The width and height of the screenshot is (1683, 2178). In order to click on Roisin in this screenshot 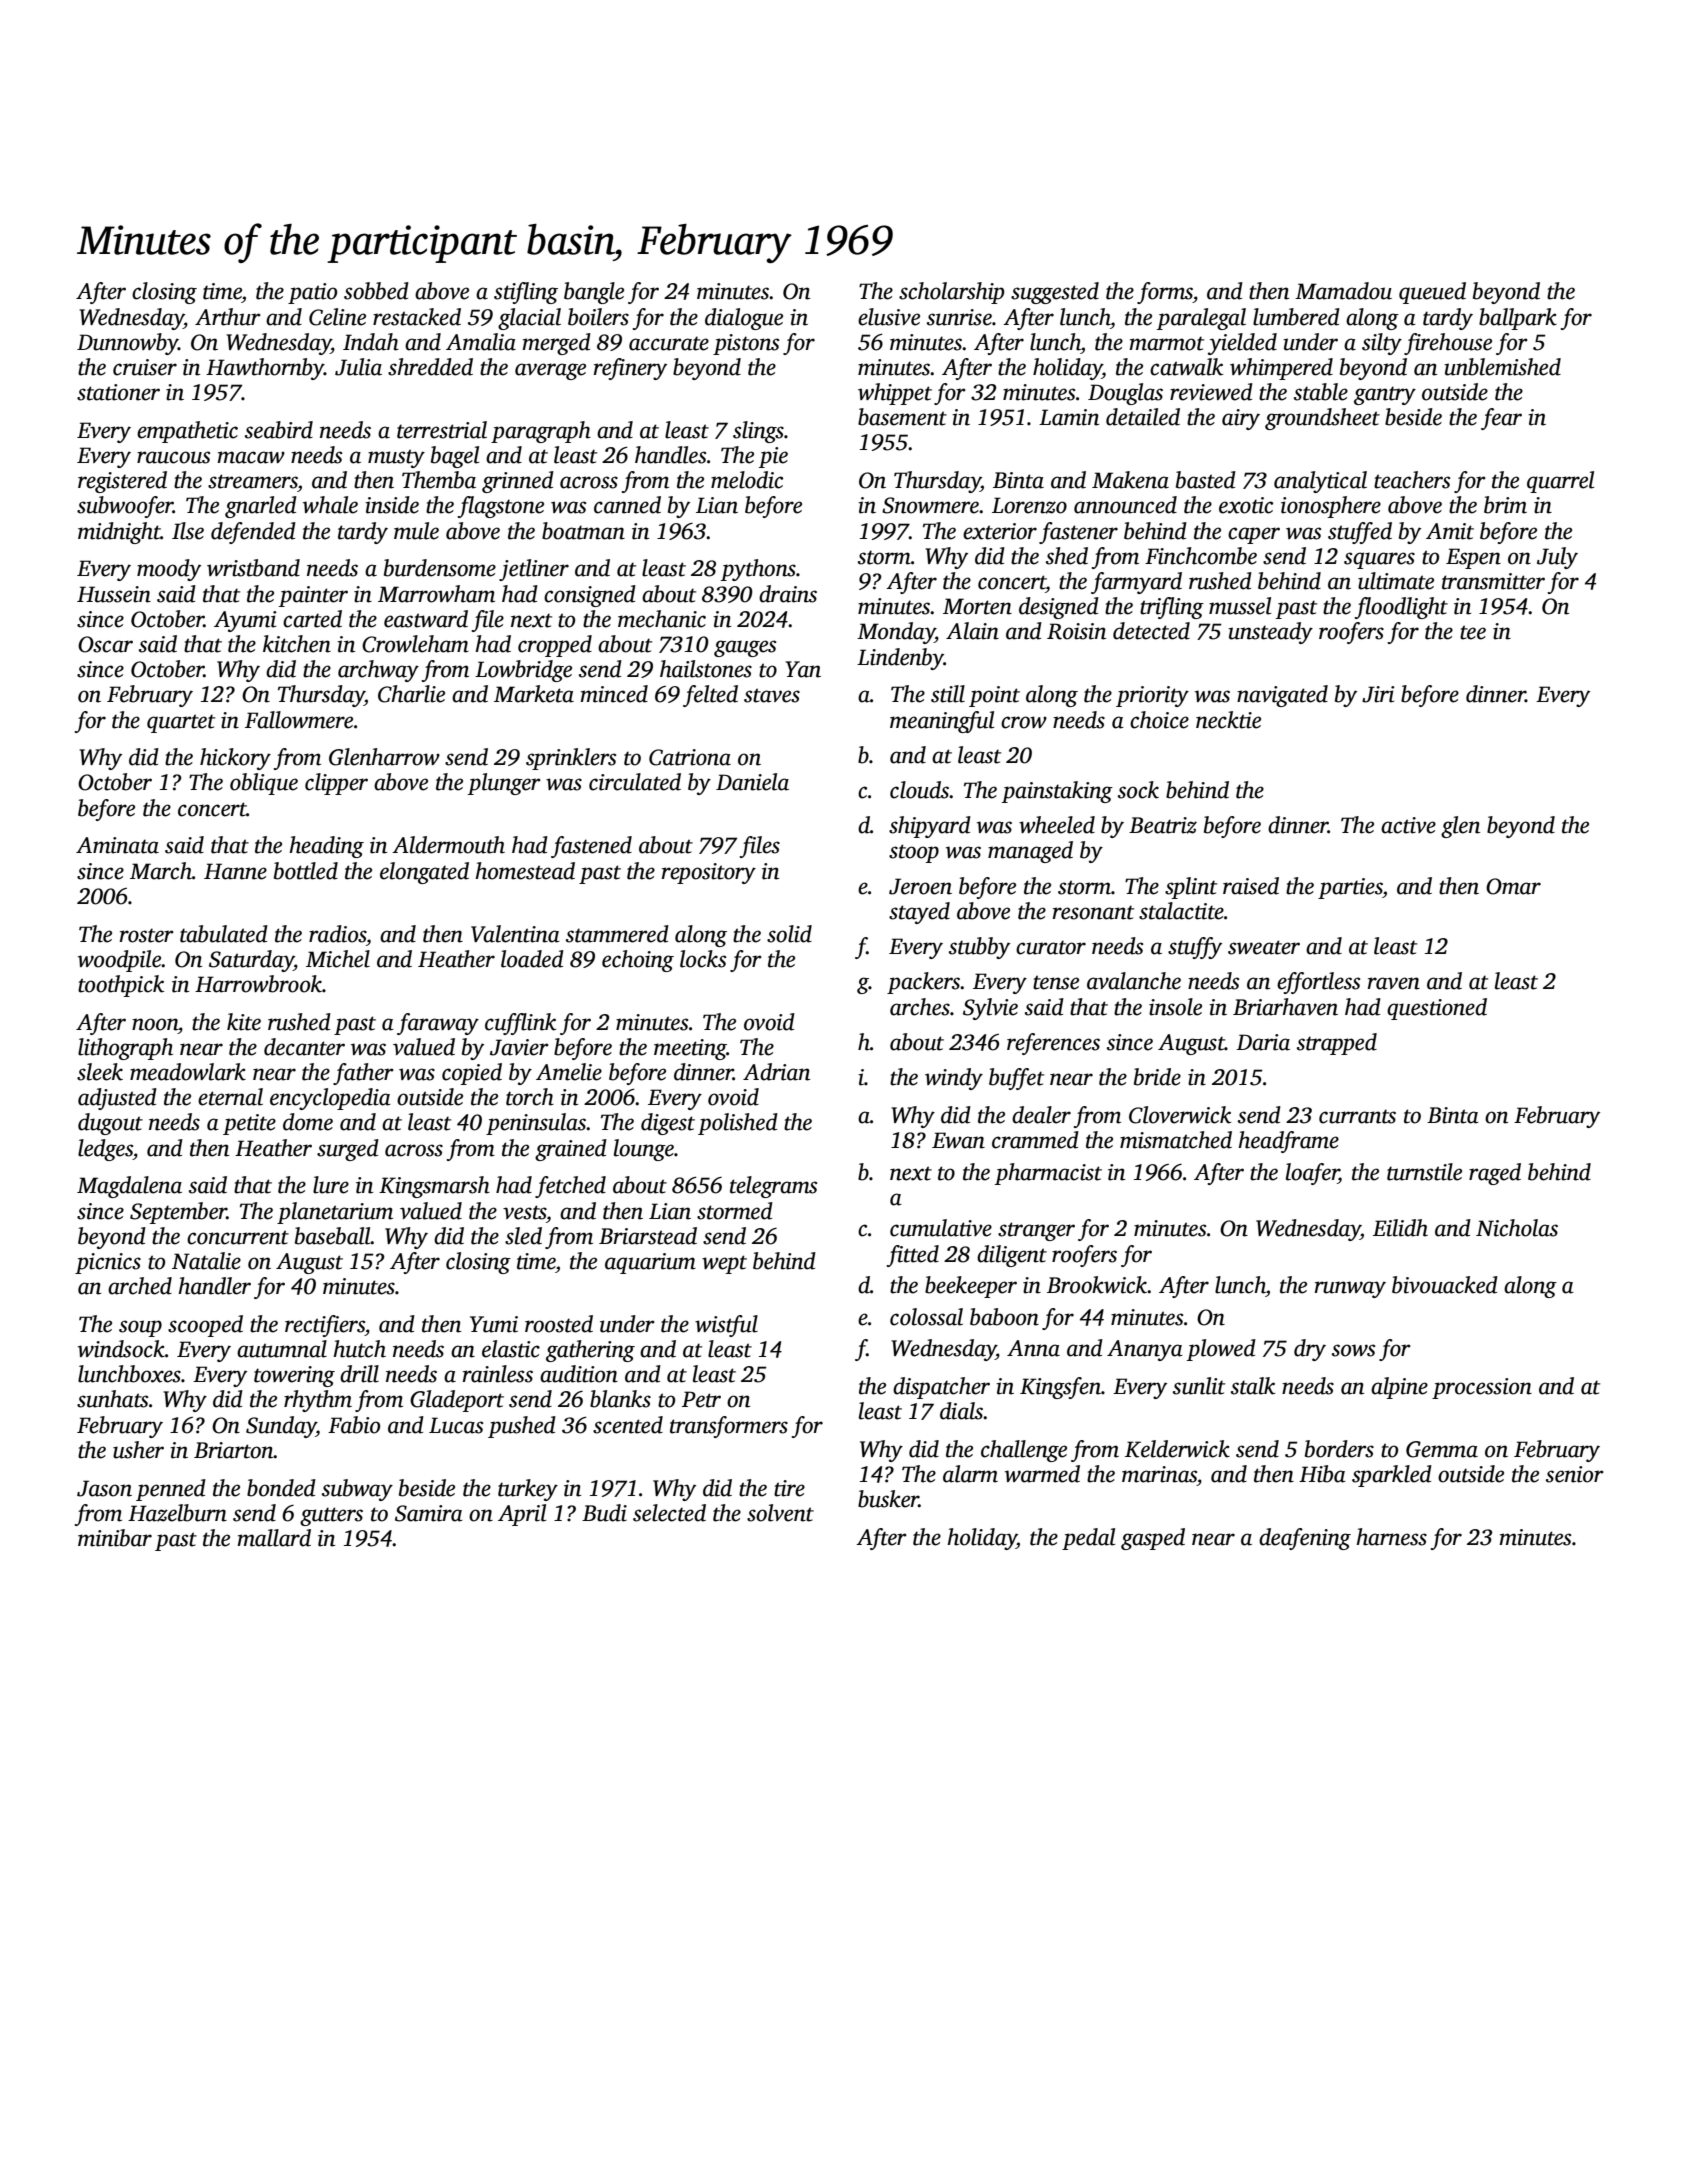, I will do `click(1076, 631)`.
